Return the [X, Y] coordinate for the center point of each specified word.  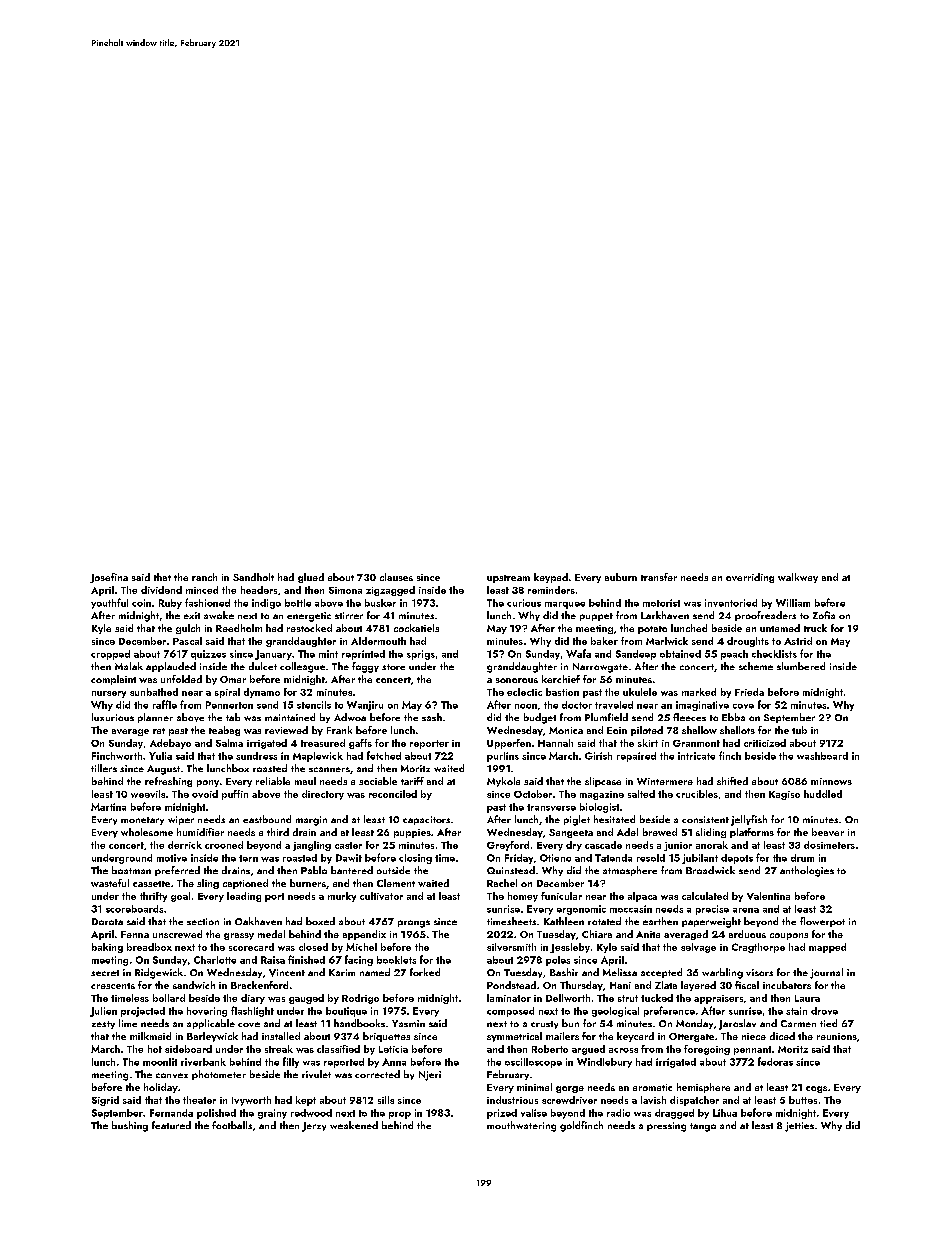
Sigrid [105, 1101]
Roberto [550, 1049]
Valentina [768, 896]
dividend [161, 590]
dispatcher [694, 1101]
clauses [396, 577]
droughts [748, 642]
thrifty [153, 897]
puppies [412, 833]
